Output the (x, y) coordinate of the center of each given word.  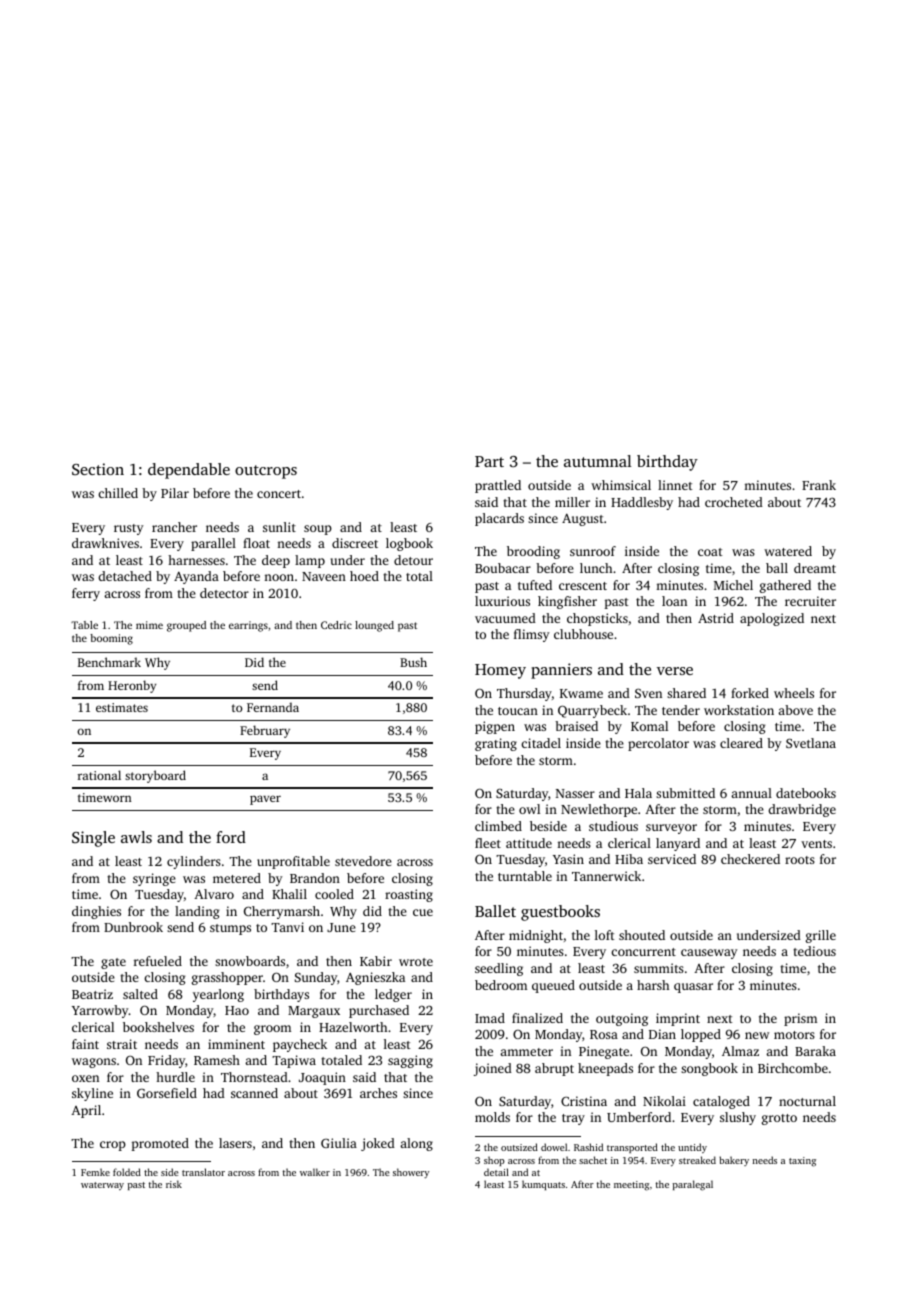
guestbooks (560, 913)
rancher (174, 527)
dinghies (96, 912)
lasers (235, 1143)
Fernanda (273, 707)
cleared (741, 743)
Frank (819, 485)
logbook (409, 544)
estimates (122, 707)
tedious (814, 951)
